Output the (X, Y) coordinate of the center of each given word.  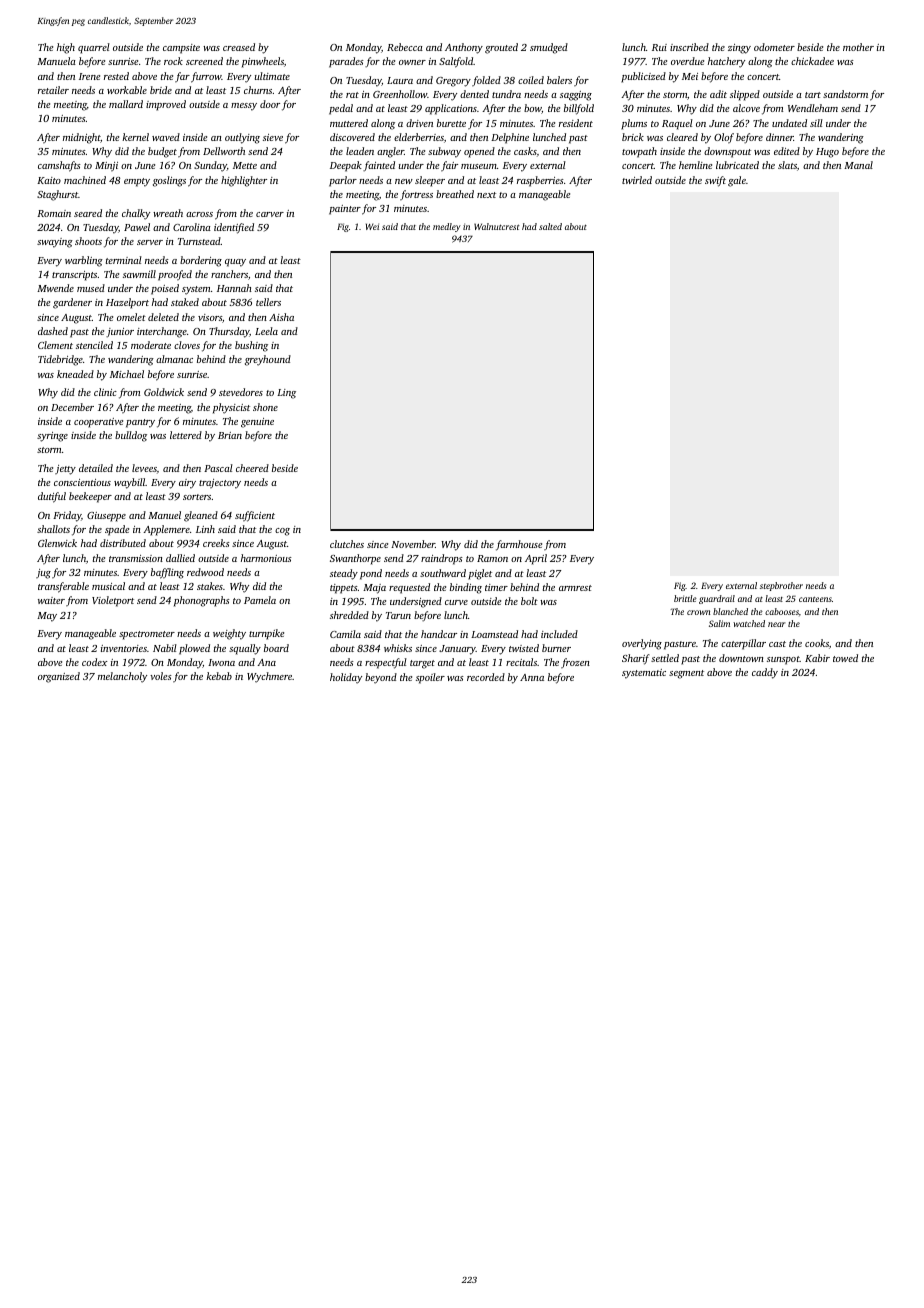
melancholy (122, 677)
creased (239, 47)
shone (265, 407)
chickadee (812, 61)
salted (550, 226)
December (72, 407)
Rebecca (405, 47)
